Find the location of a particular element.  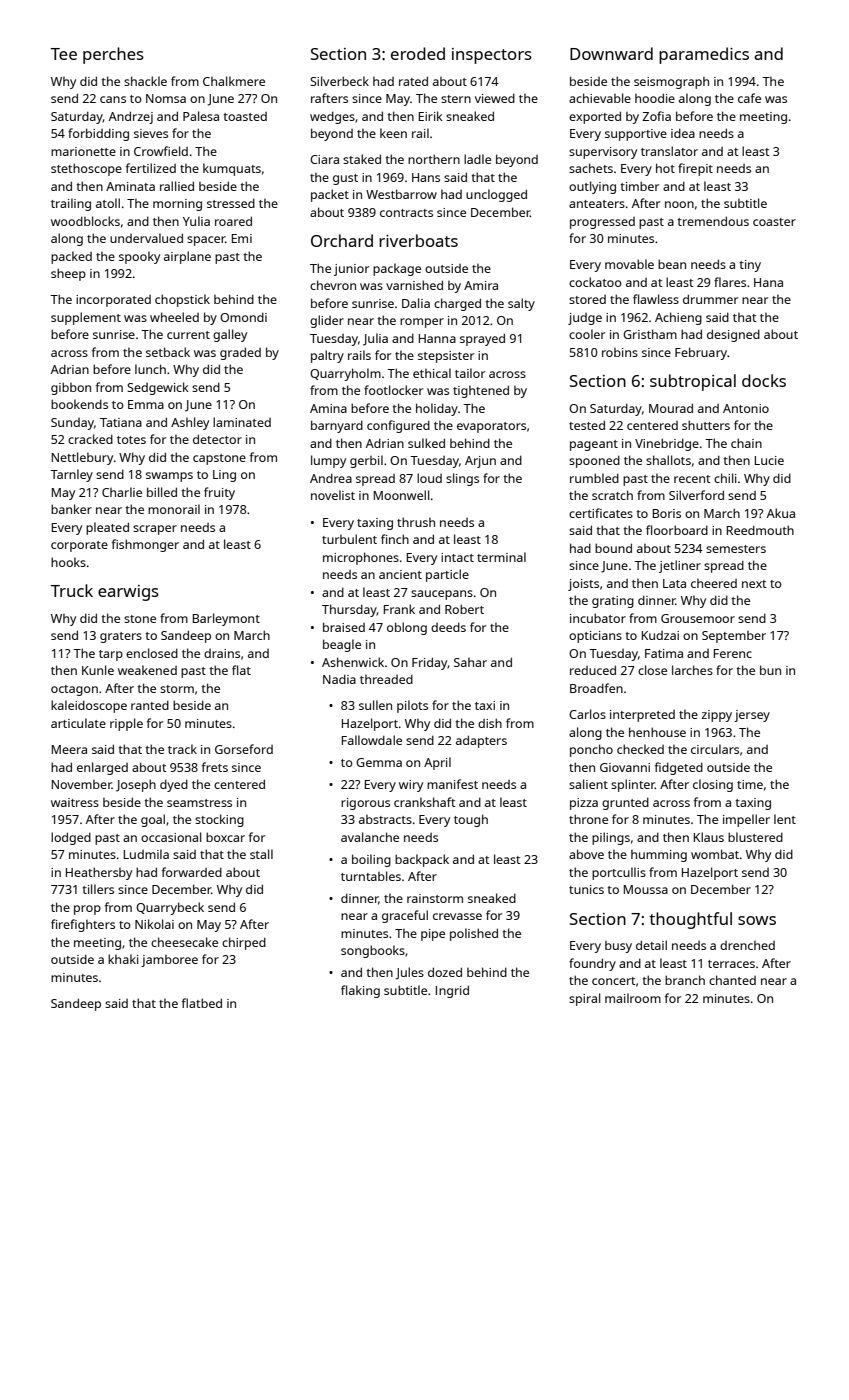

inspectors is located at coordinates (492, 56).
